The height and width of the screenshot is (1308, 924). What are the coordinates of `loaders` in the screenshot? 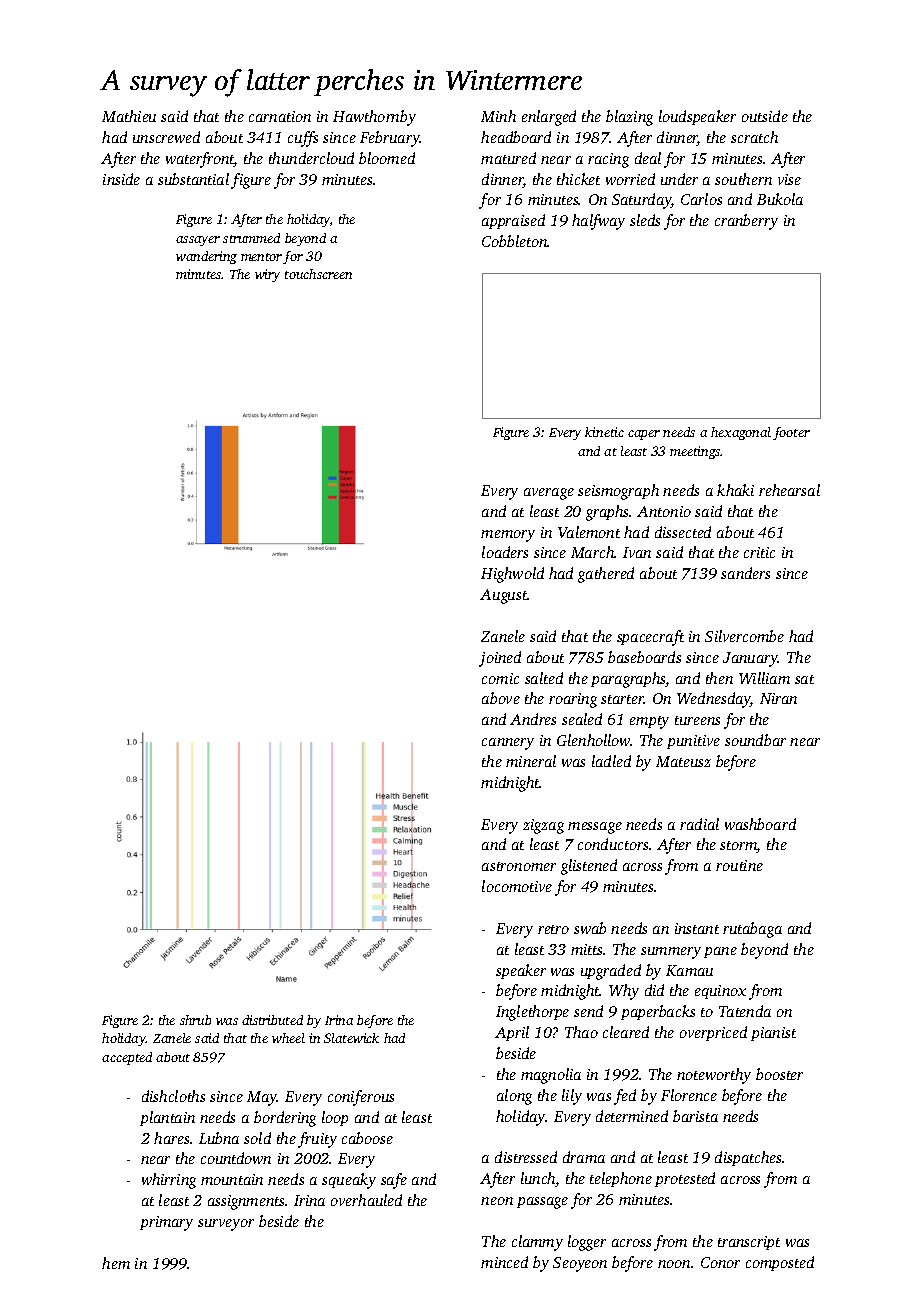 It's located at (505, 552).
